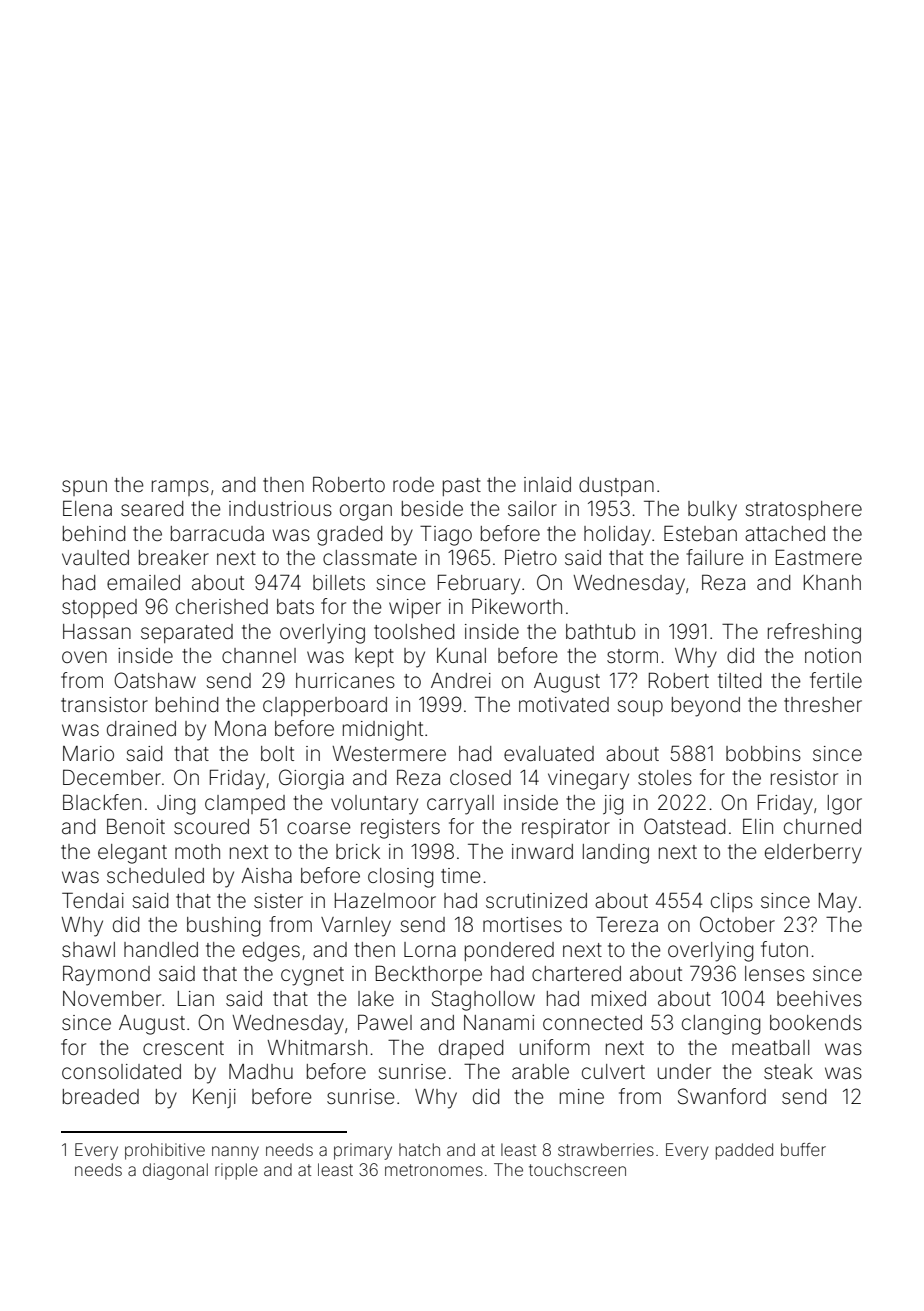 The image size is (924, 1311). I want to click on industrious, so click(280, 509).
